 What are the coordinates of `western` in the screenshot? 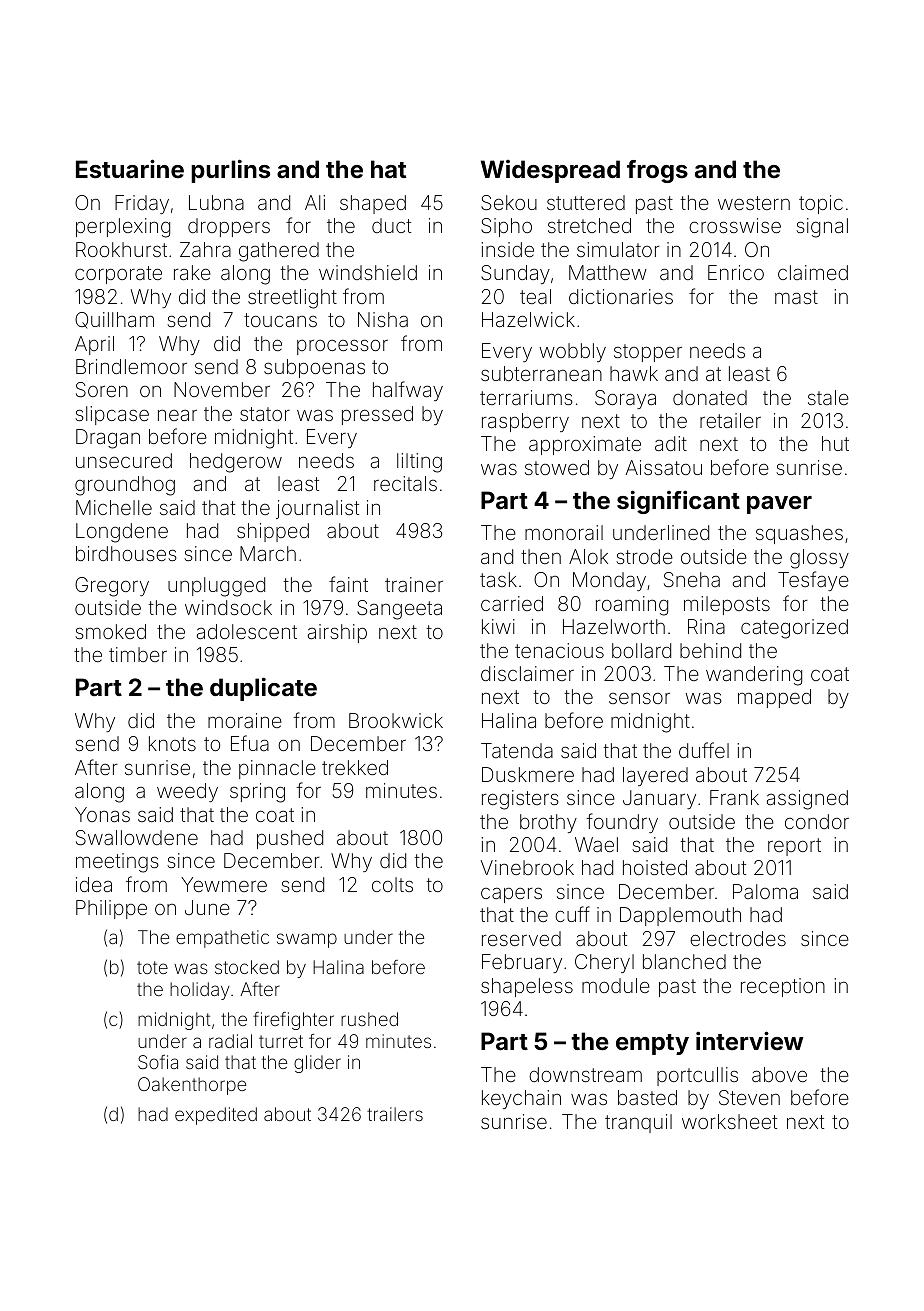 It's located at (754, 203).
